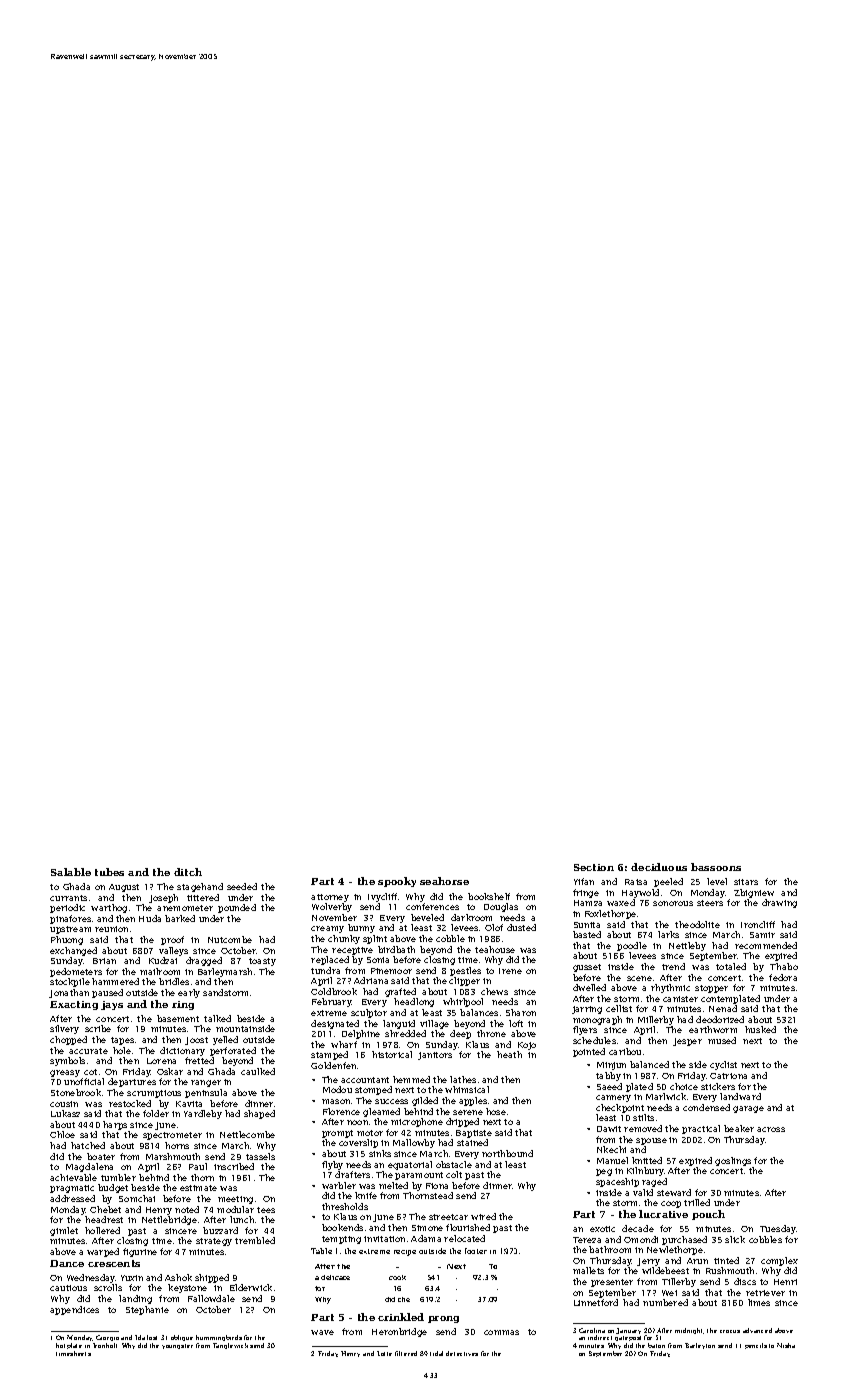 The width and height of the screenshot is (849, 1400). I want to click on Millerby, so click(656, 1020).
